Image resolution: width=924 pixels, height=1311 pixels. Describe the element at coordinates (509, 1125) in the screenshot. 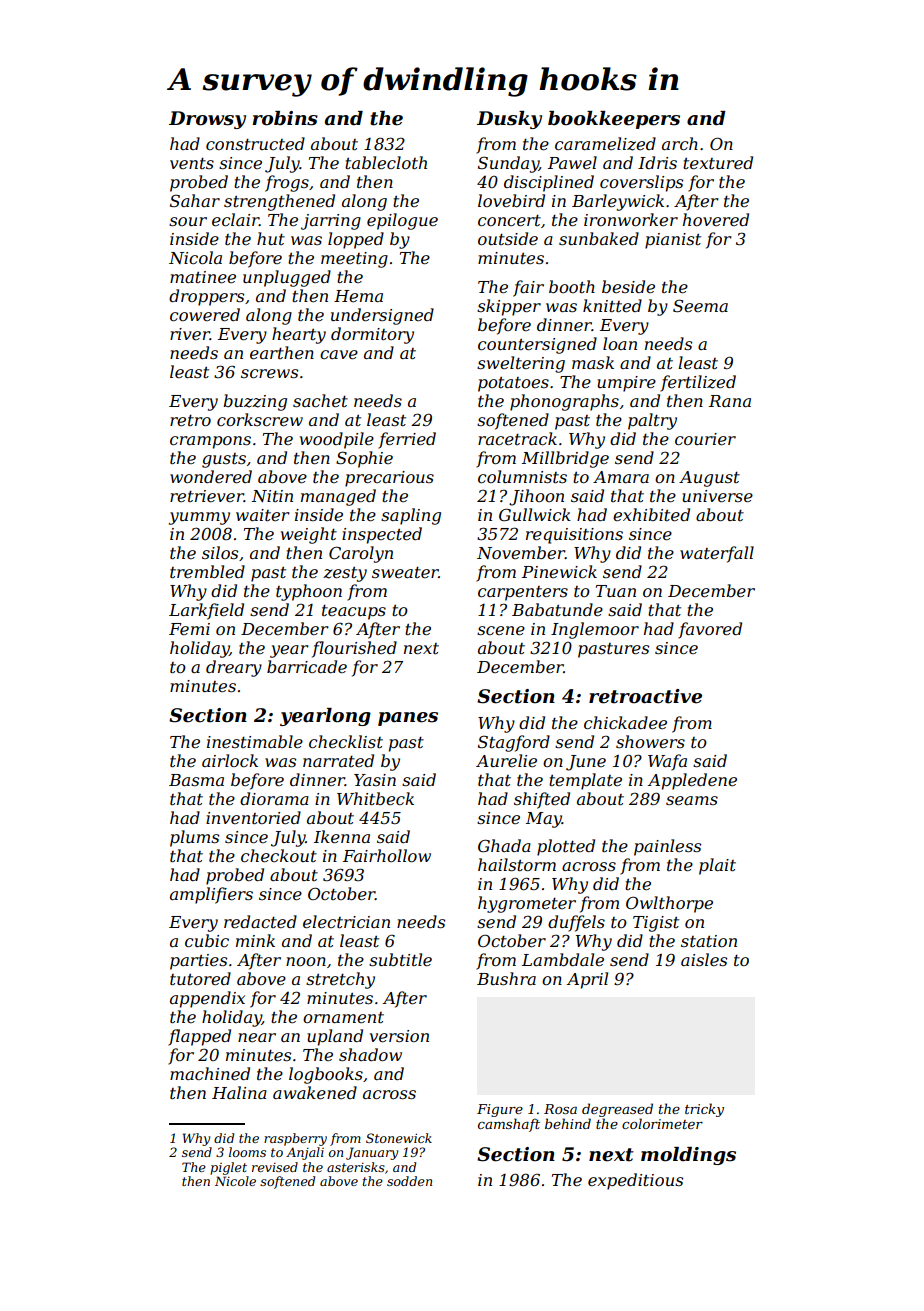

I see `camshaft` at that location.
